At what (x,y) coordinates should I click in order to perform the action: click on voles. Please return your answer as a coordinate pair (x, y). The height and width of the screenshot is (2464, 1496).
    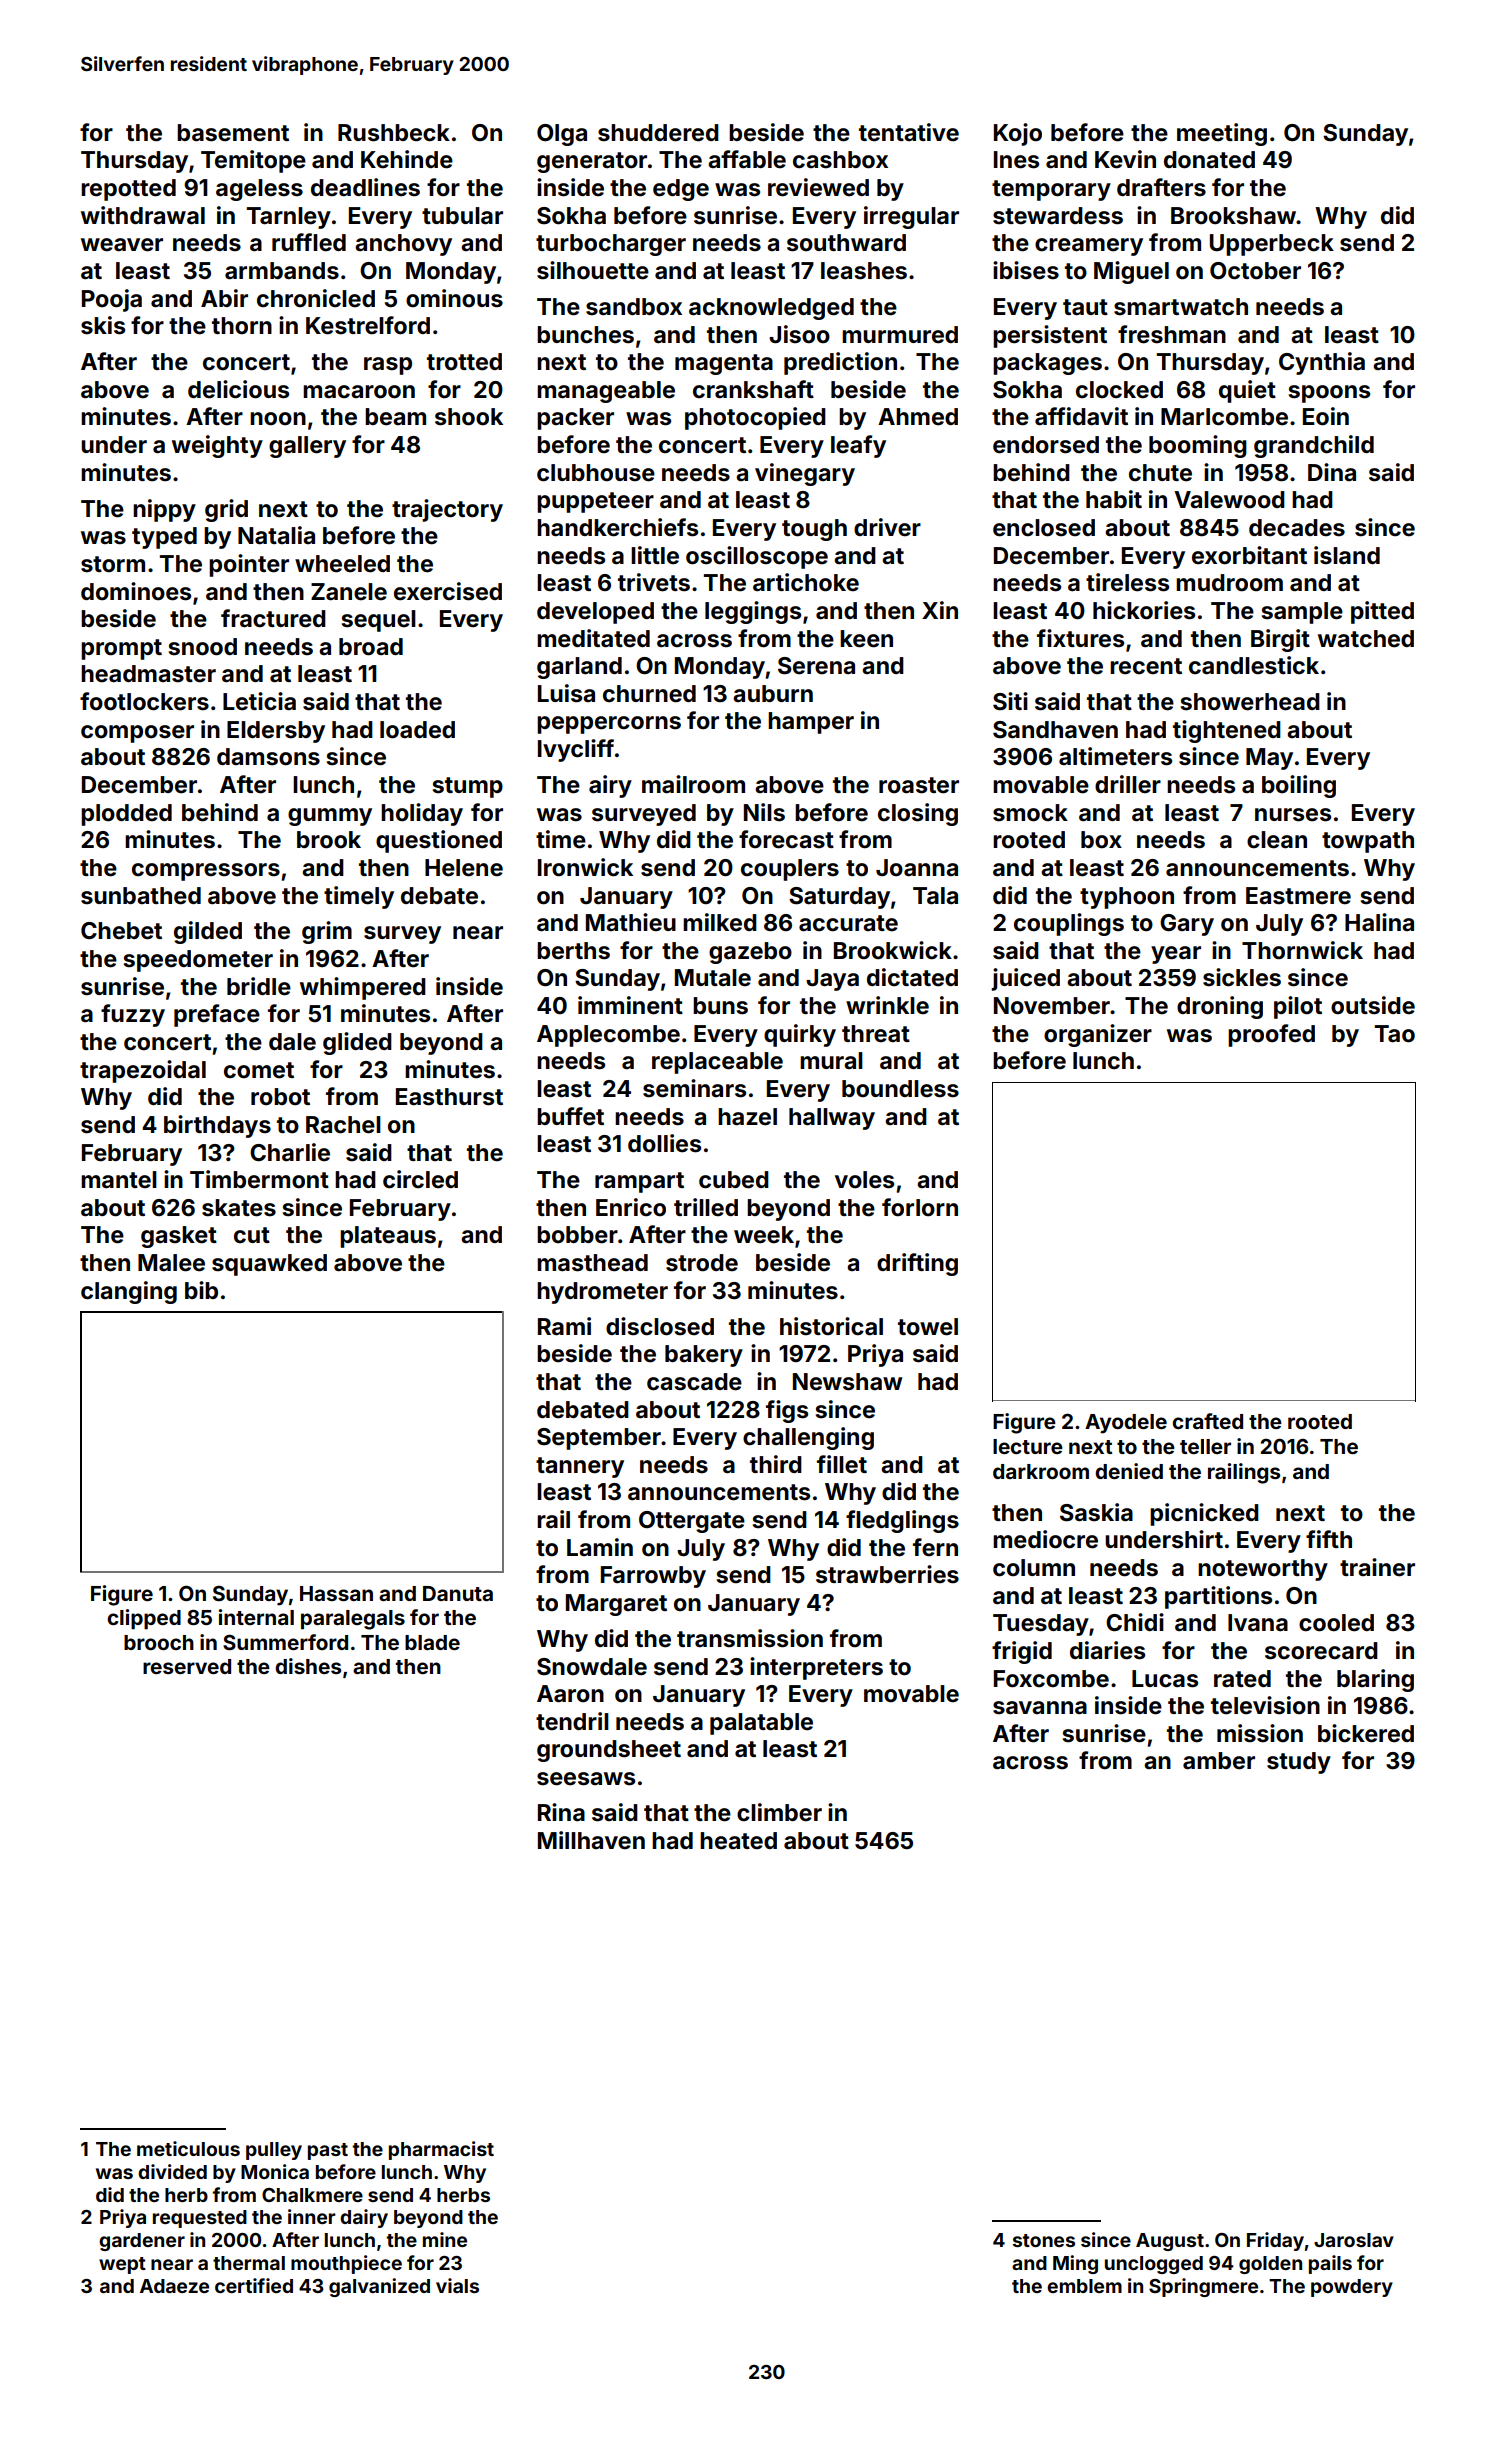
    Looking at the image, I should click on (864, 1180).
